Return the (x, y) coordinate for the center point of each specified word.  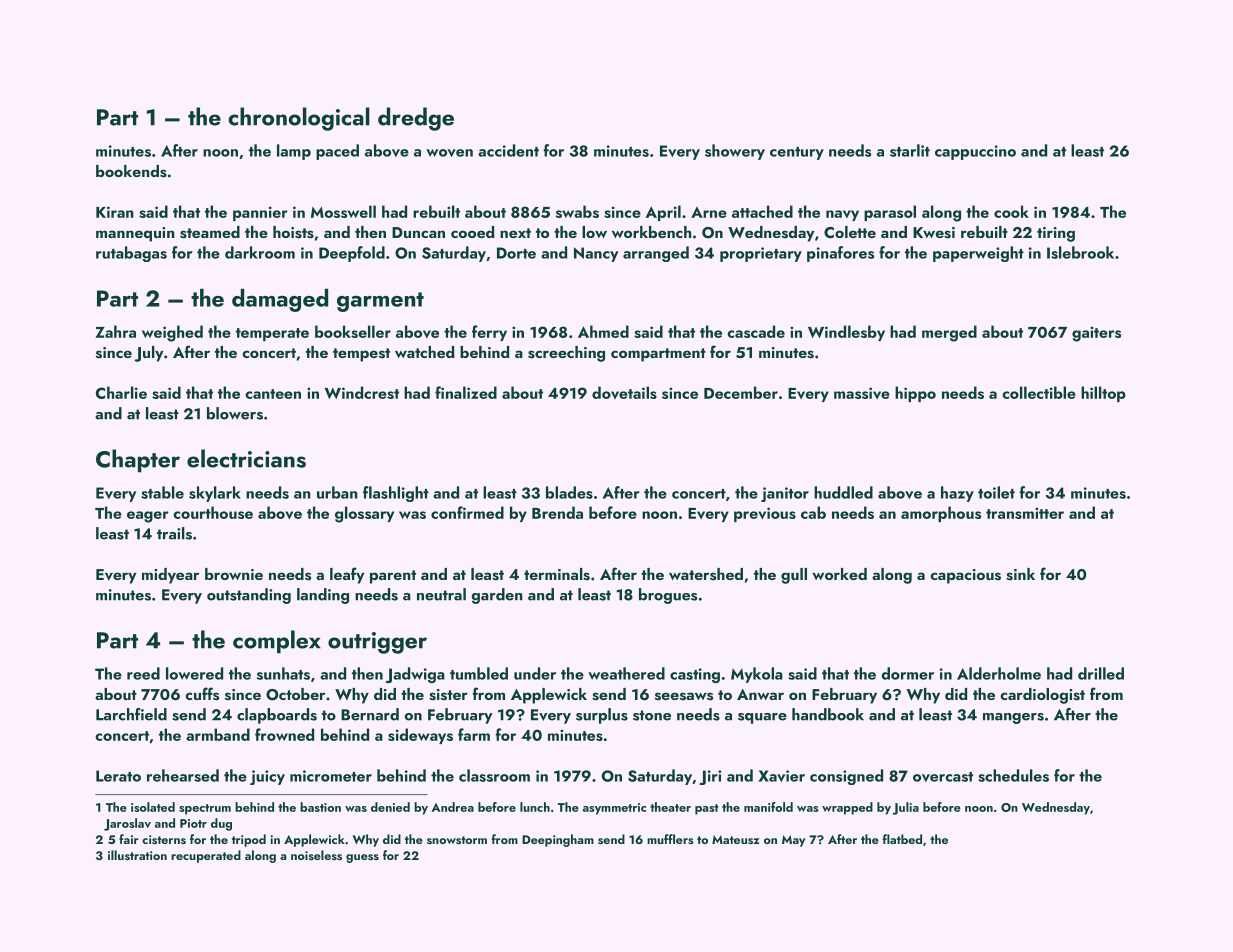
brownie (234, 574)
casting (695, 675)
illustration (137, 855)
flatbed (902, 839)
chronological (299, 119)
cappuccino (975, 152)
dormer (908, 673)
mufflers (670, 839)
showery (735, 152)
